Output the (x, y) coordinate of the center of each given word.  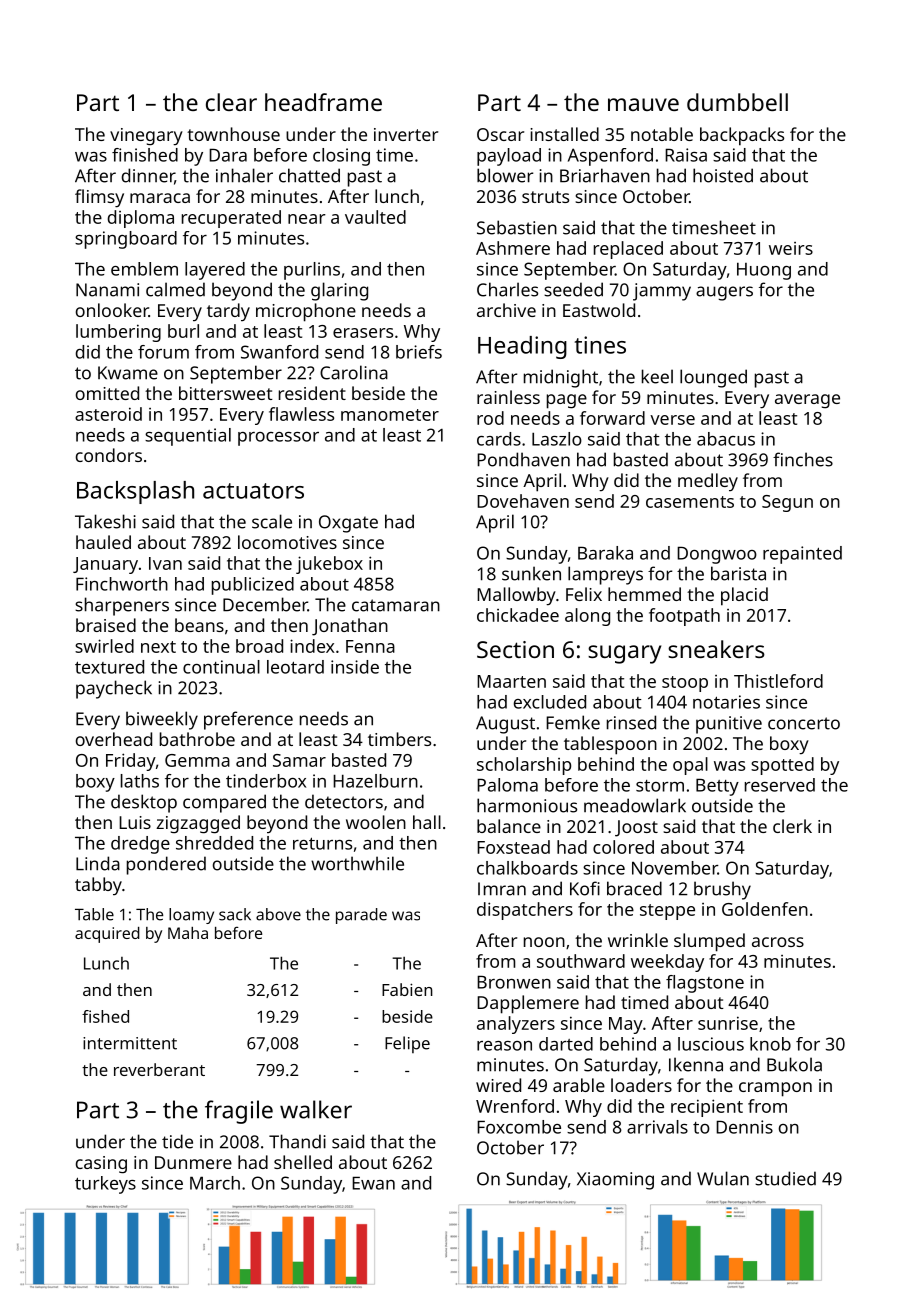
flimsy (99, 198)
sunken (531, 573)
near (307, 219)
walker (316, 1109)
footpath (684, 617)
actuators (253, 491)
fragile (239, 1112)
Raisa (686, 155)
